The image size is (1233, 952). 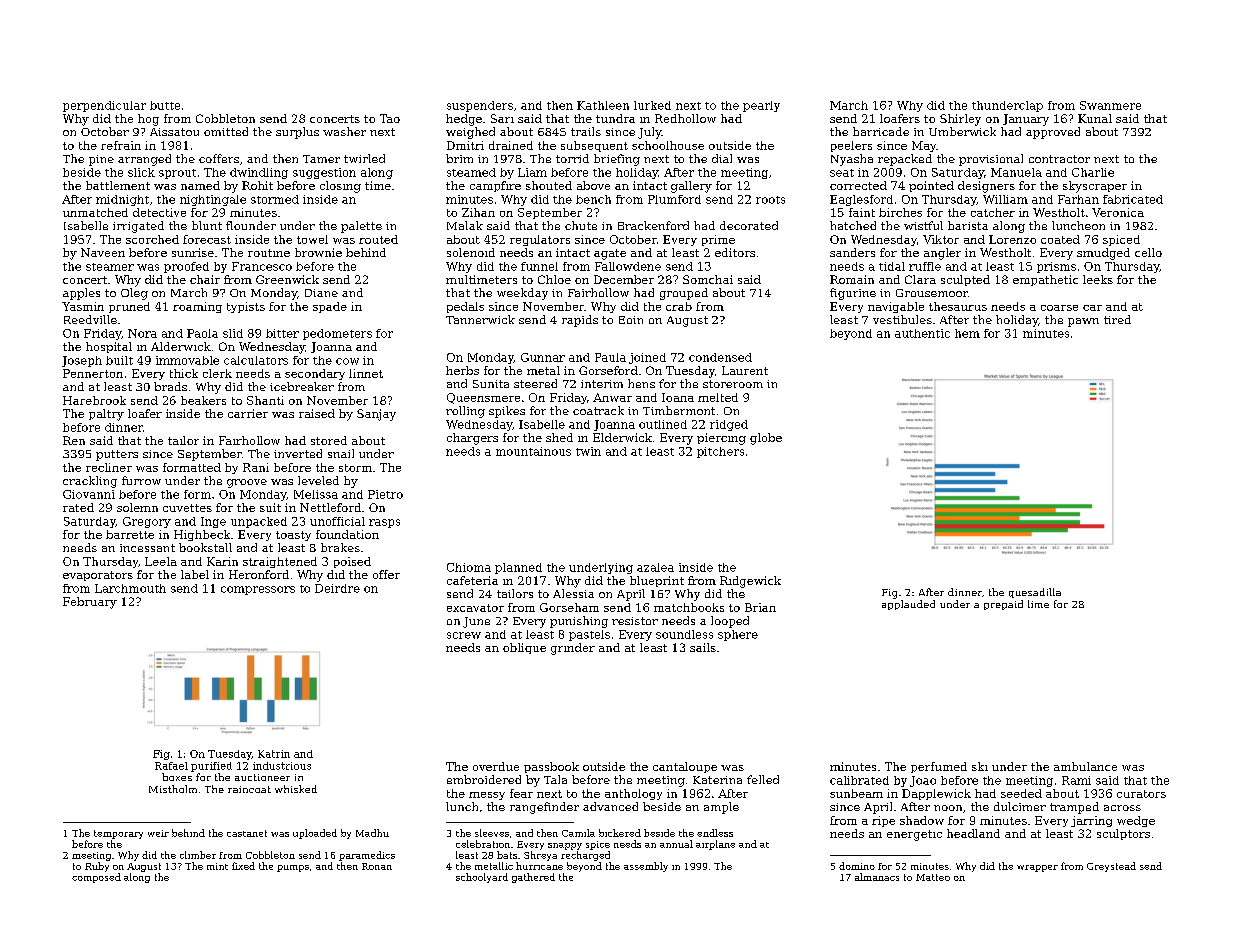 What do you see at coordinates (617, 160) in the screenshot?
I see `briefing` at bounding box center [617, 160].
